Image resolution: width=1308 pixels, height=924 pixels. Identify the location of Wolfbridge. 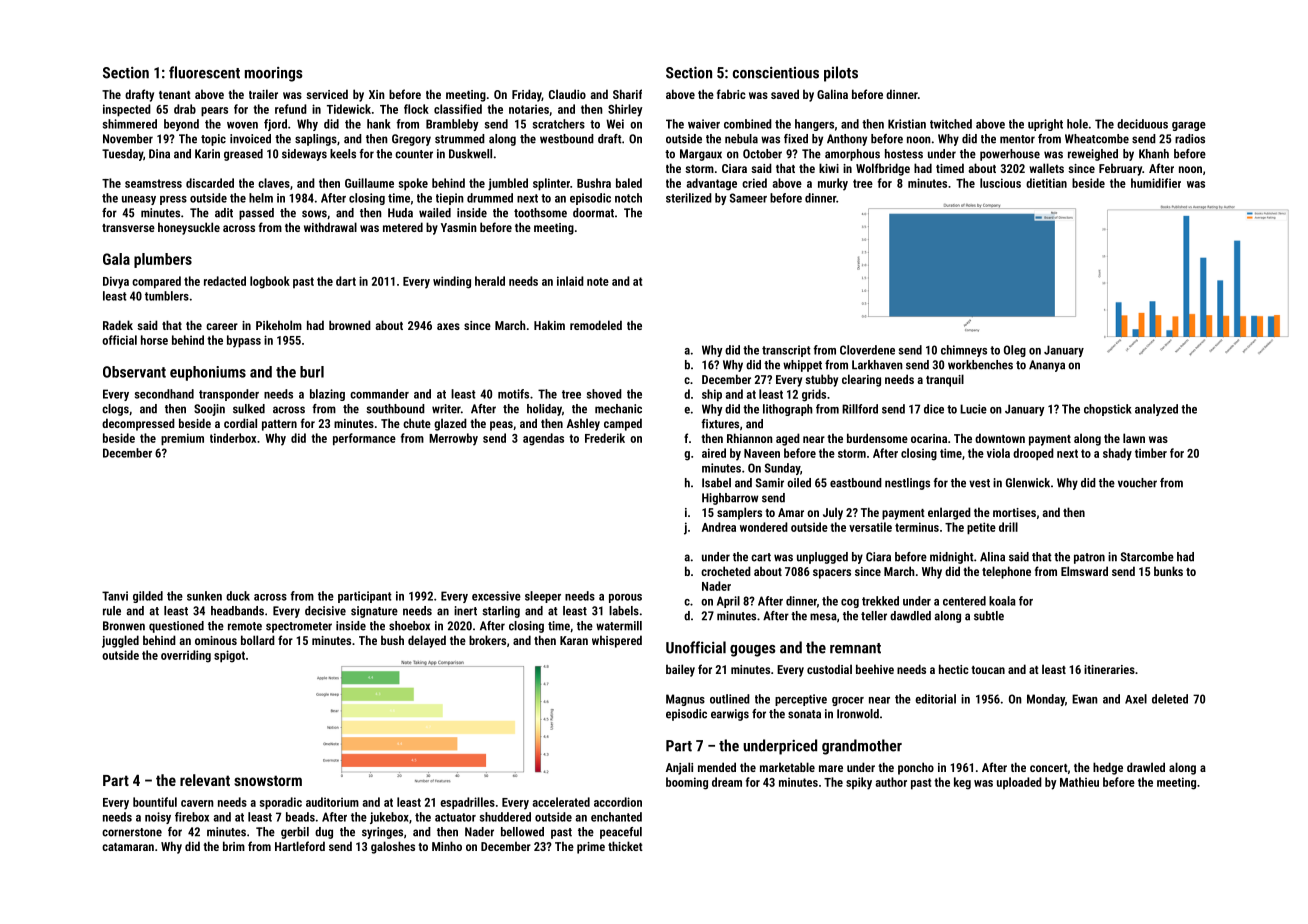
(883, 169).
